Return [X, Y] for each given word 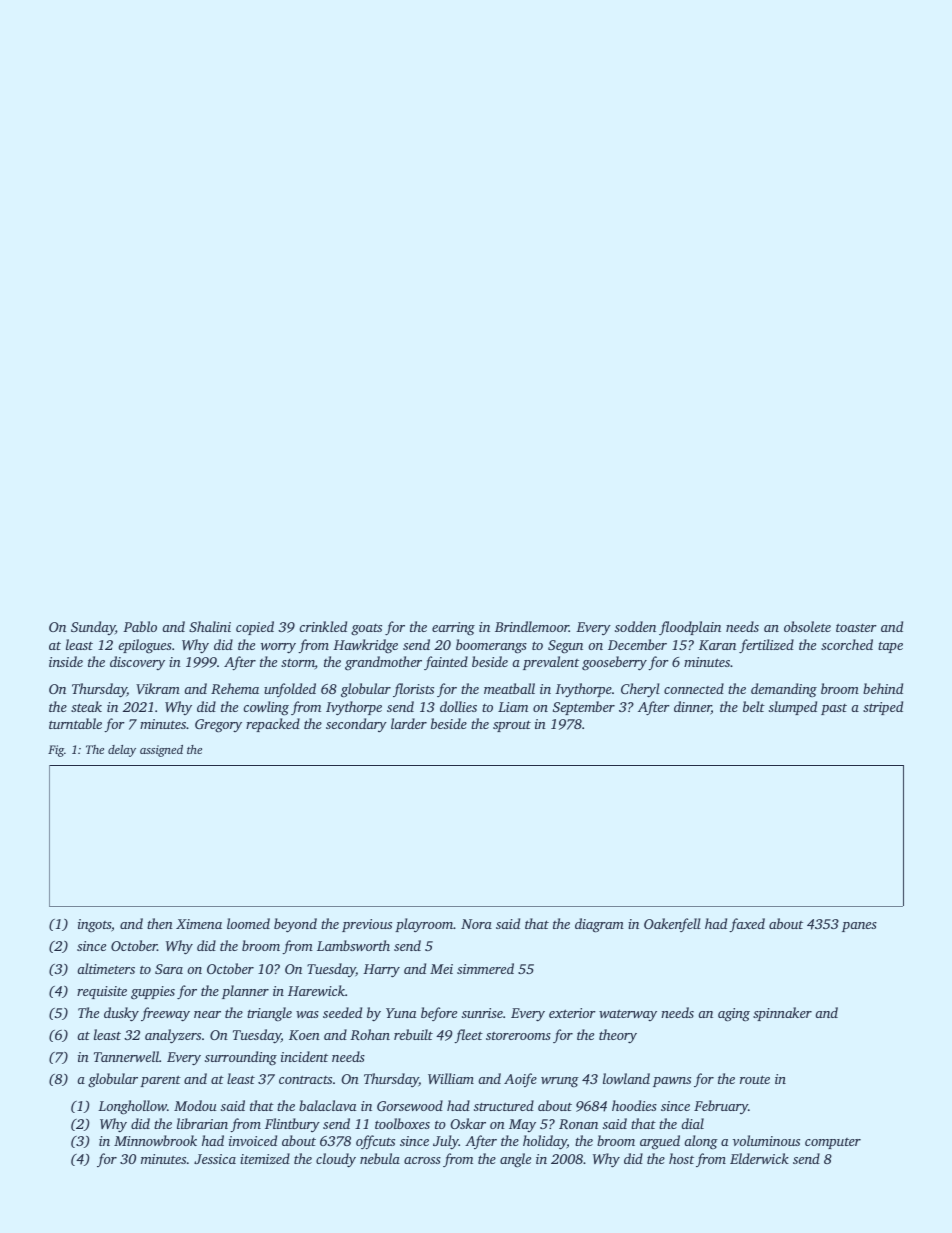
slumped [793, 708]
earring [453, 628]
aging [734, 1015]
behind [883, 688]
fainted [446, 663]
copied [255, 628]
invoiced [253, 1140]
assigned [161, 751]
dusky [121, 1014]
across [422, 1160]
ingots [94, 925]
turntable [75, 723]
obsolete [807, 626]
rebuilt [413, 1034]
